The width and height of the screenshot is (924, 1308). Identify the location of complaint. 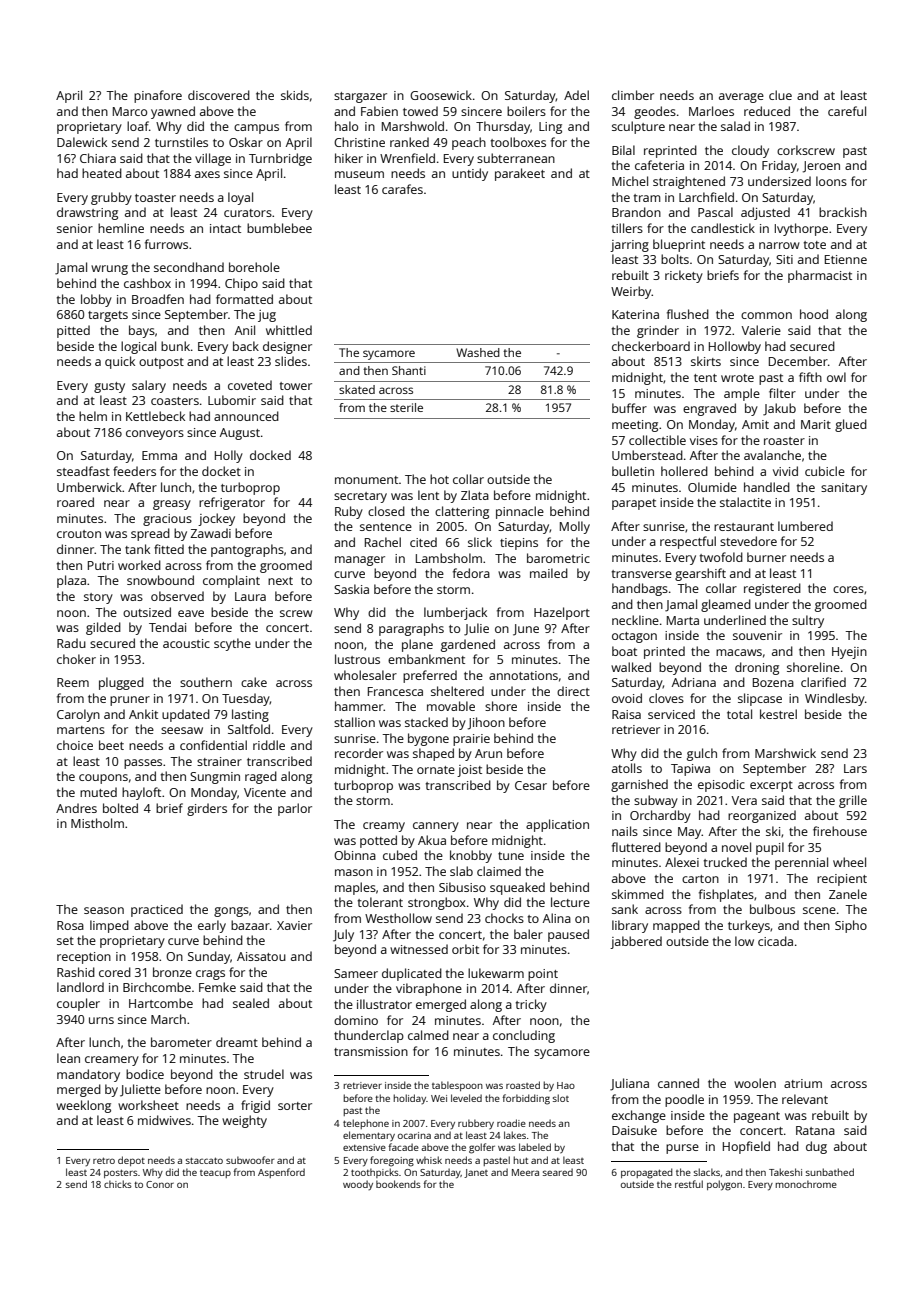
(231, 581).
